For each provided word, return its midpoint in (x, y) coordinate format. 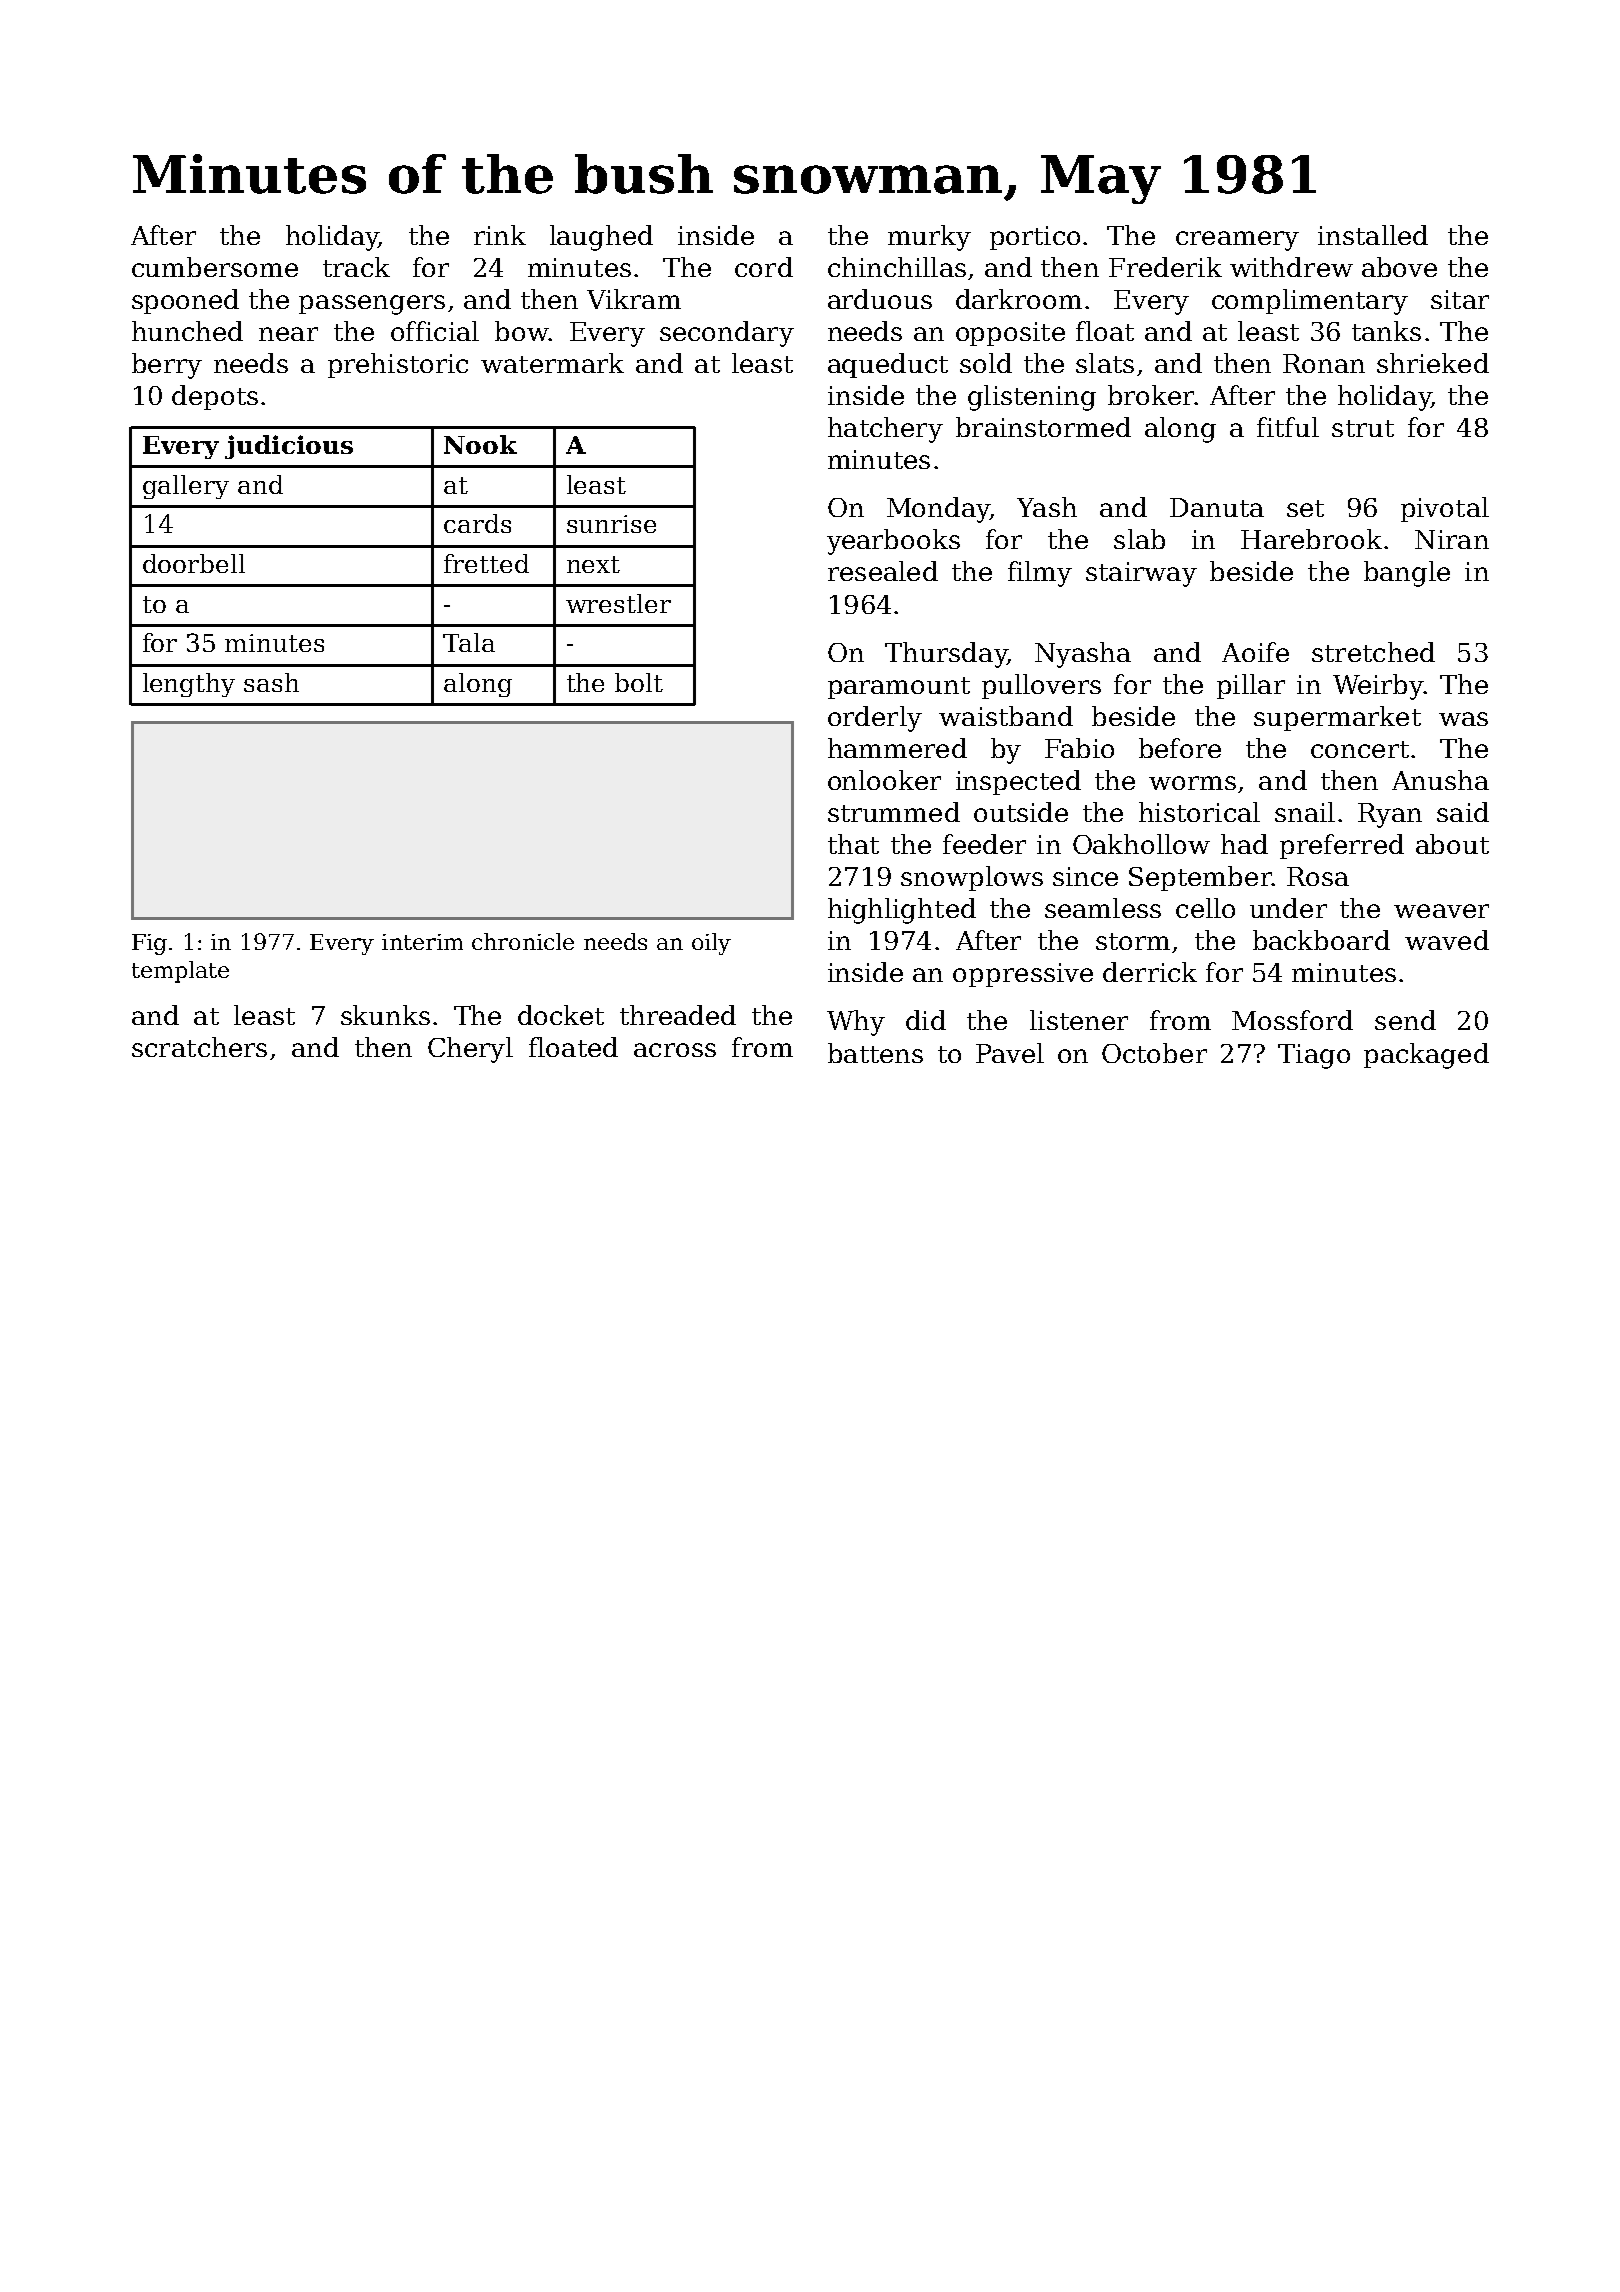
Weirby (1378, 687)
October (1154, 1053)
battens (875, 1053)
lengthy (189, 685)
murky (929, 238)
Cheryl (470, 1050)
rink (500, 235)
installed (1373, 235)
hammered (897, 748)
